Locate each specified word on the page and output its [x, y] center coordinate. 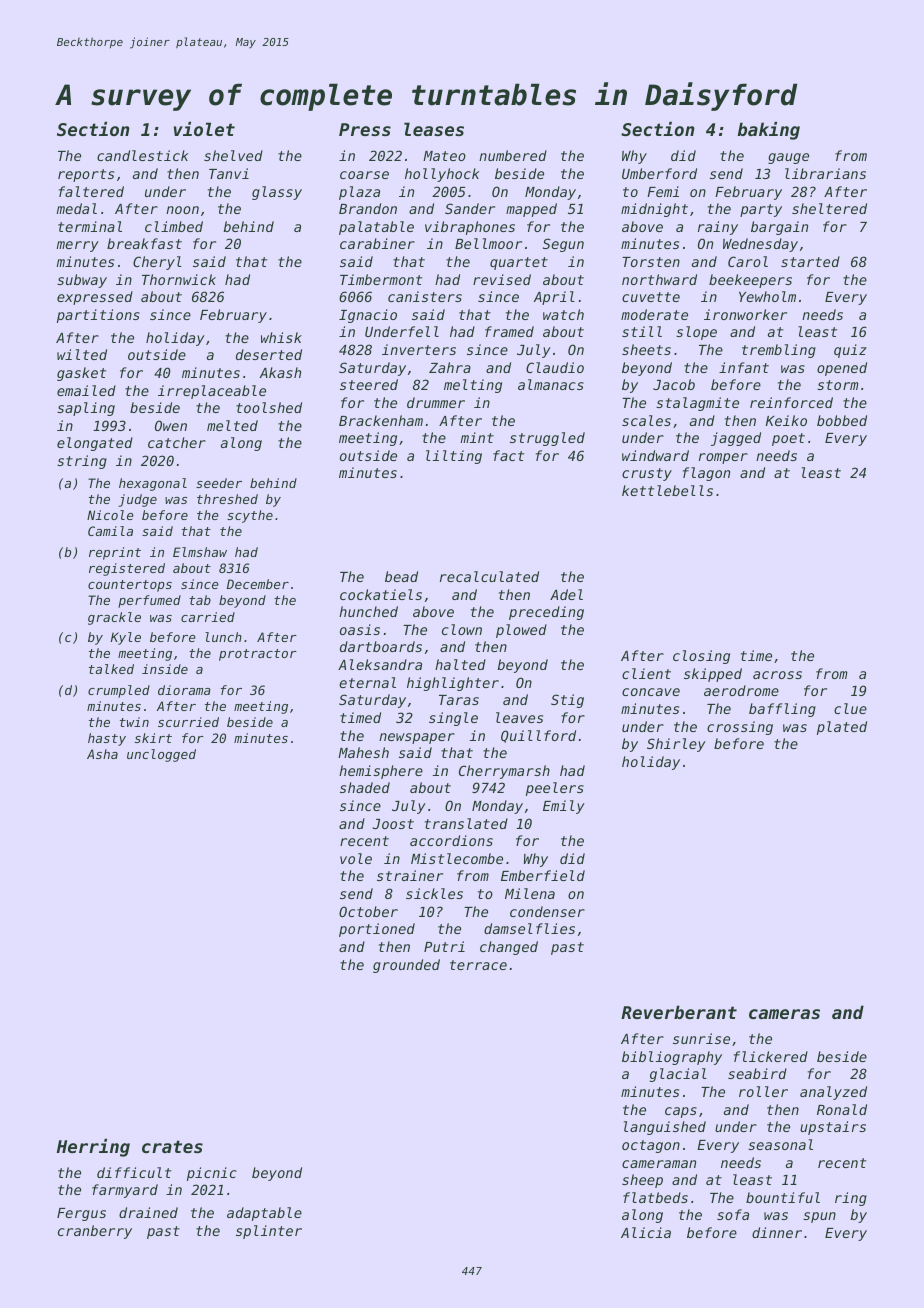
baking [768, 131]
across [777, 675]
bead [401, 576]
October [368, 911]
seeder [219, 483]
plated [842, 728]
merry [77, 246]
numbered [513, 155]
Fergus [81, 1214]
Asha [102, 754]
